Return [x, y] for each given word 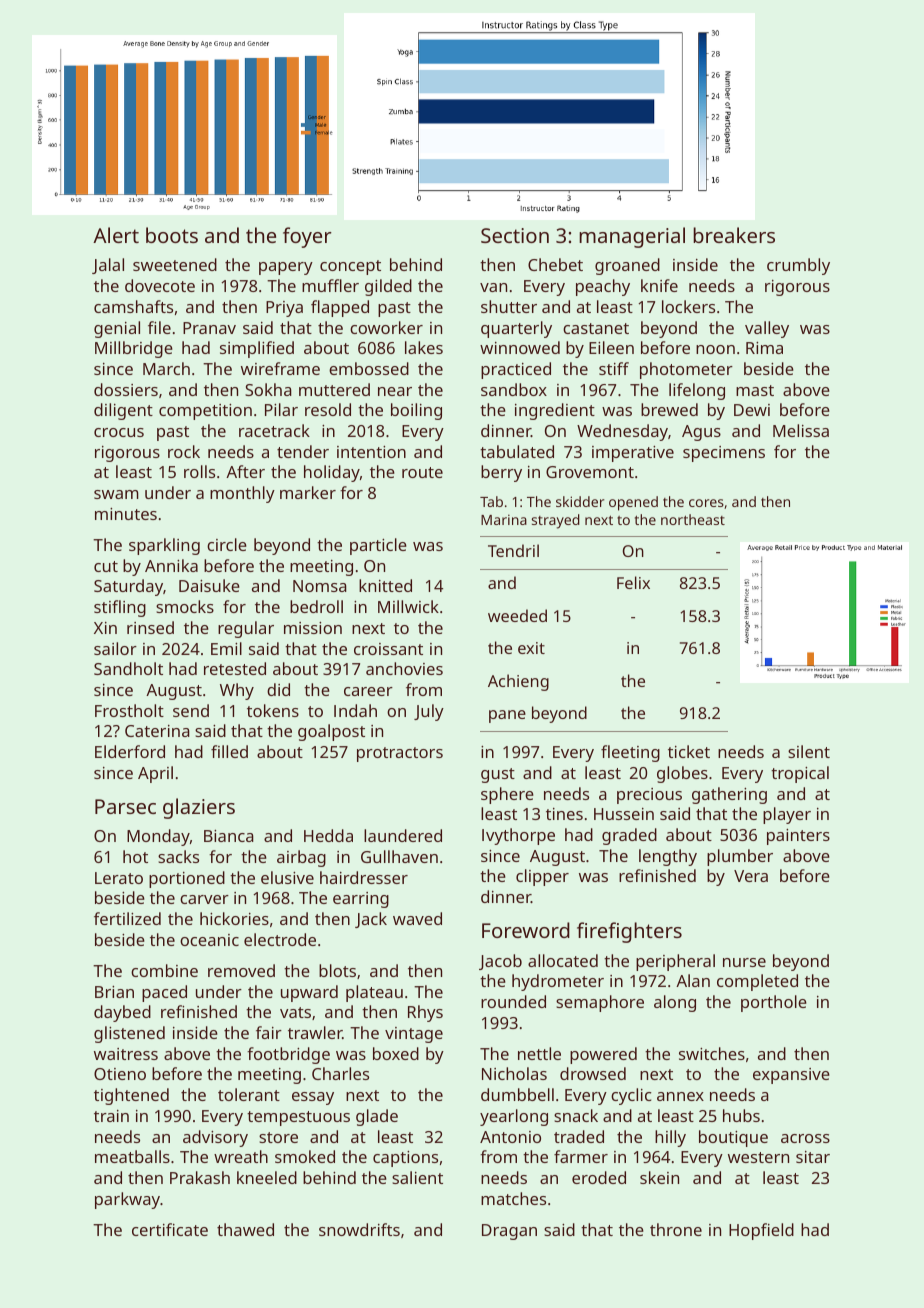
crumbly [798, 266]
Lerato [119, 878]
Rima [764, 348]
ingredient [555, 411]
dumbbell [517, 1094]
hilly [670, 1138]
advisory [215, 1138]
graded [629, 836]
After [245, 471]
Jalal [108, 266]
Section [515, 235]
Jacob [500, 962]
